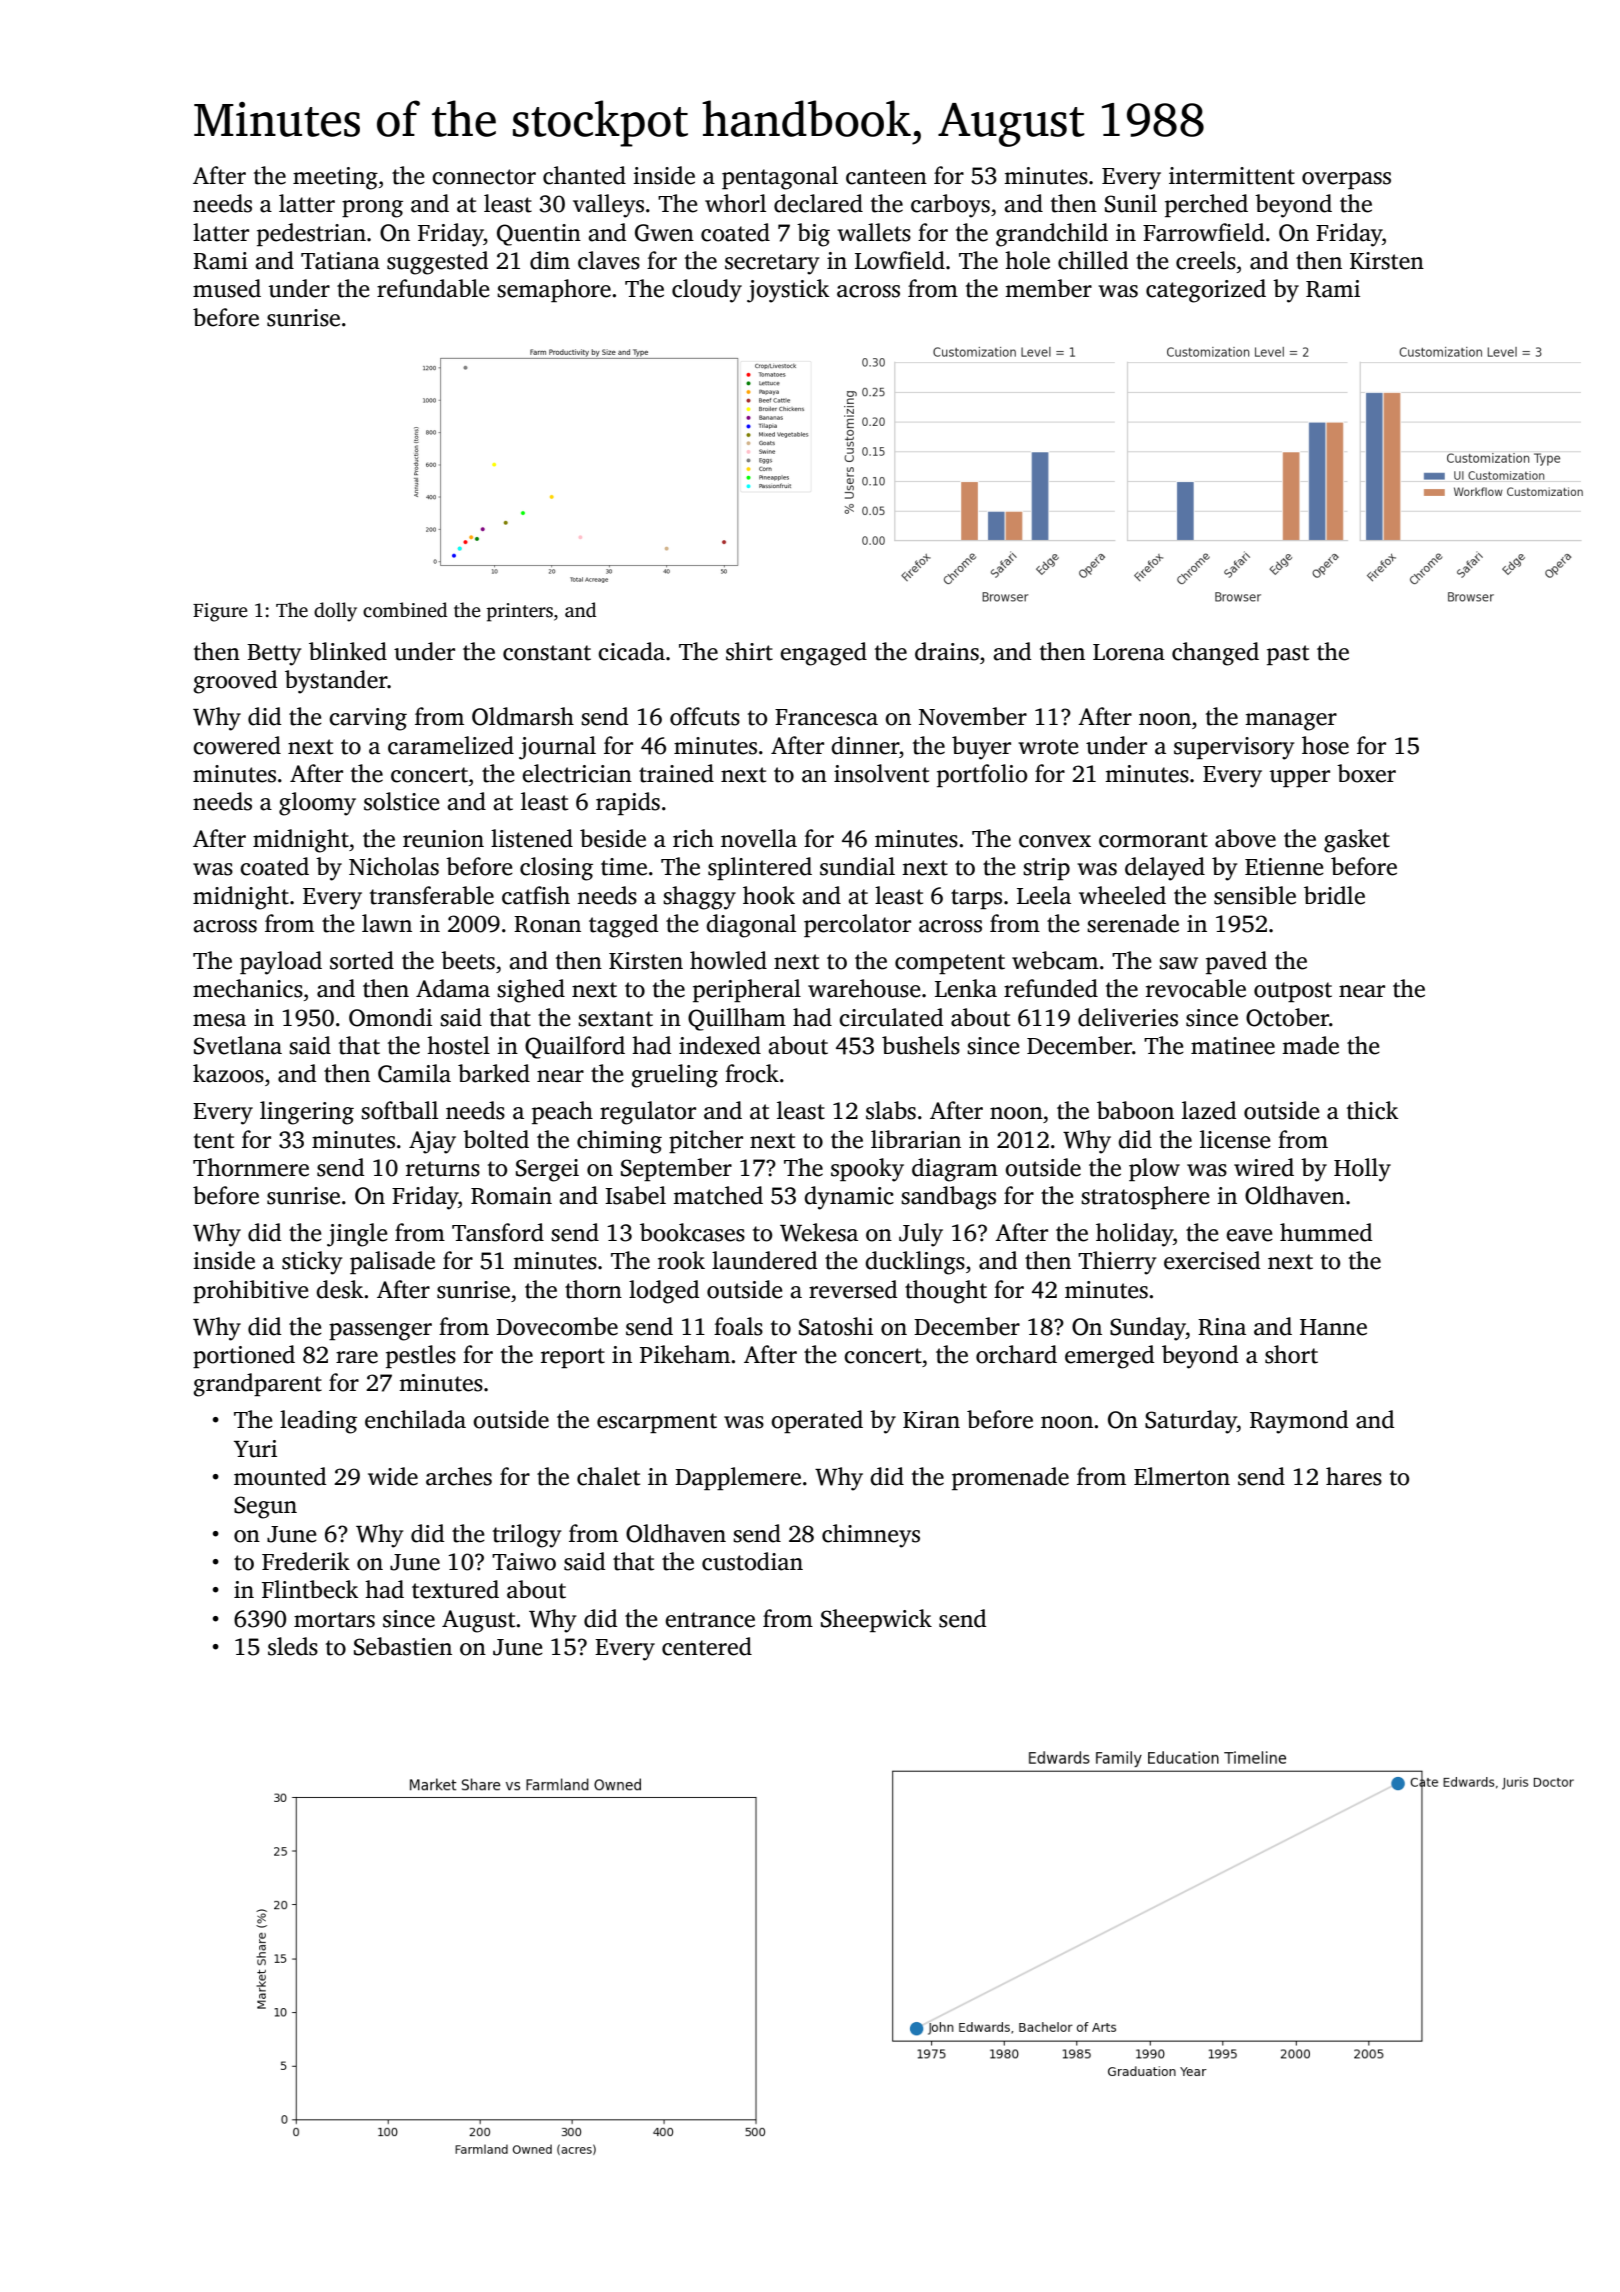  I want to click on cowered, so click(237, 745).
